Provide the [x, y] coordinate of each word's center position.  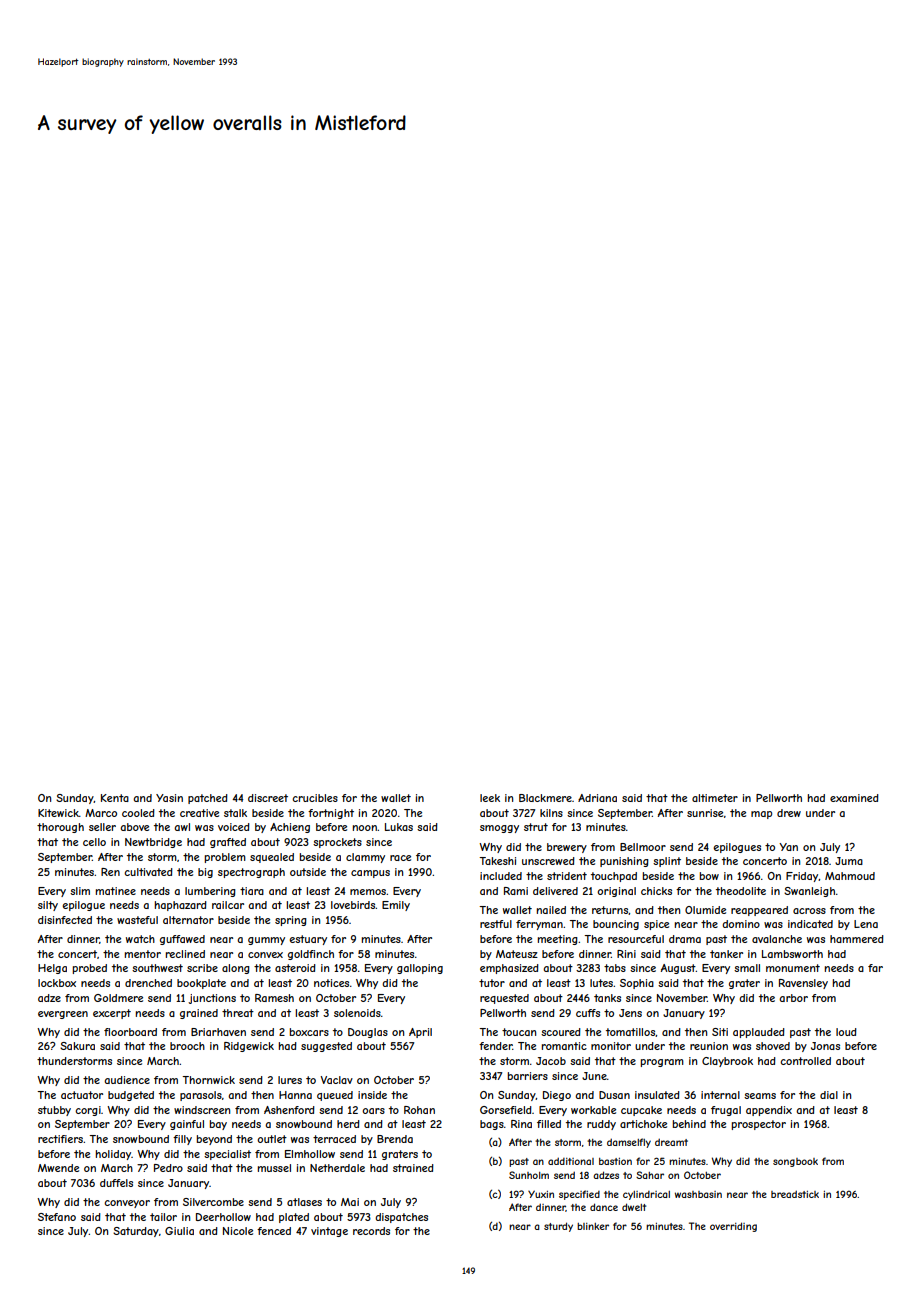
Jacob [551, 1061]
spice [656, 925]
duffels [116, 1183]
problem [225, 858]
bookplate [201, 984]
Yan [788, 847]
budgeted [131, 1096]
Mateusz [517, 954]
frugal [726, 1111]
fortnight [331, 814]
